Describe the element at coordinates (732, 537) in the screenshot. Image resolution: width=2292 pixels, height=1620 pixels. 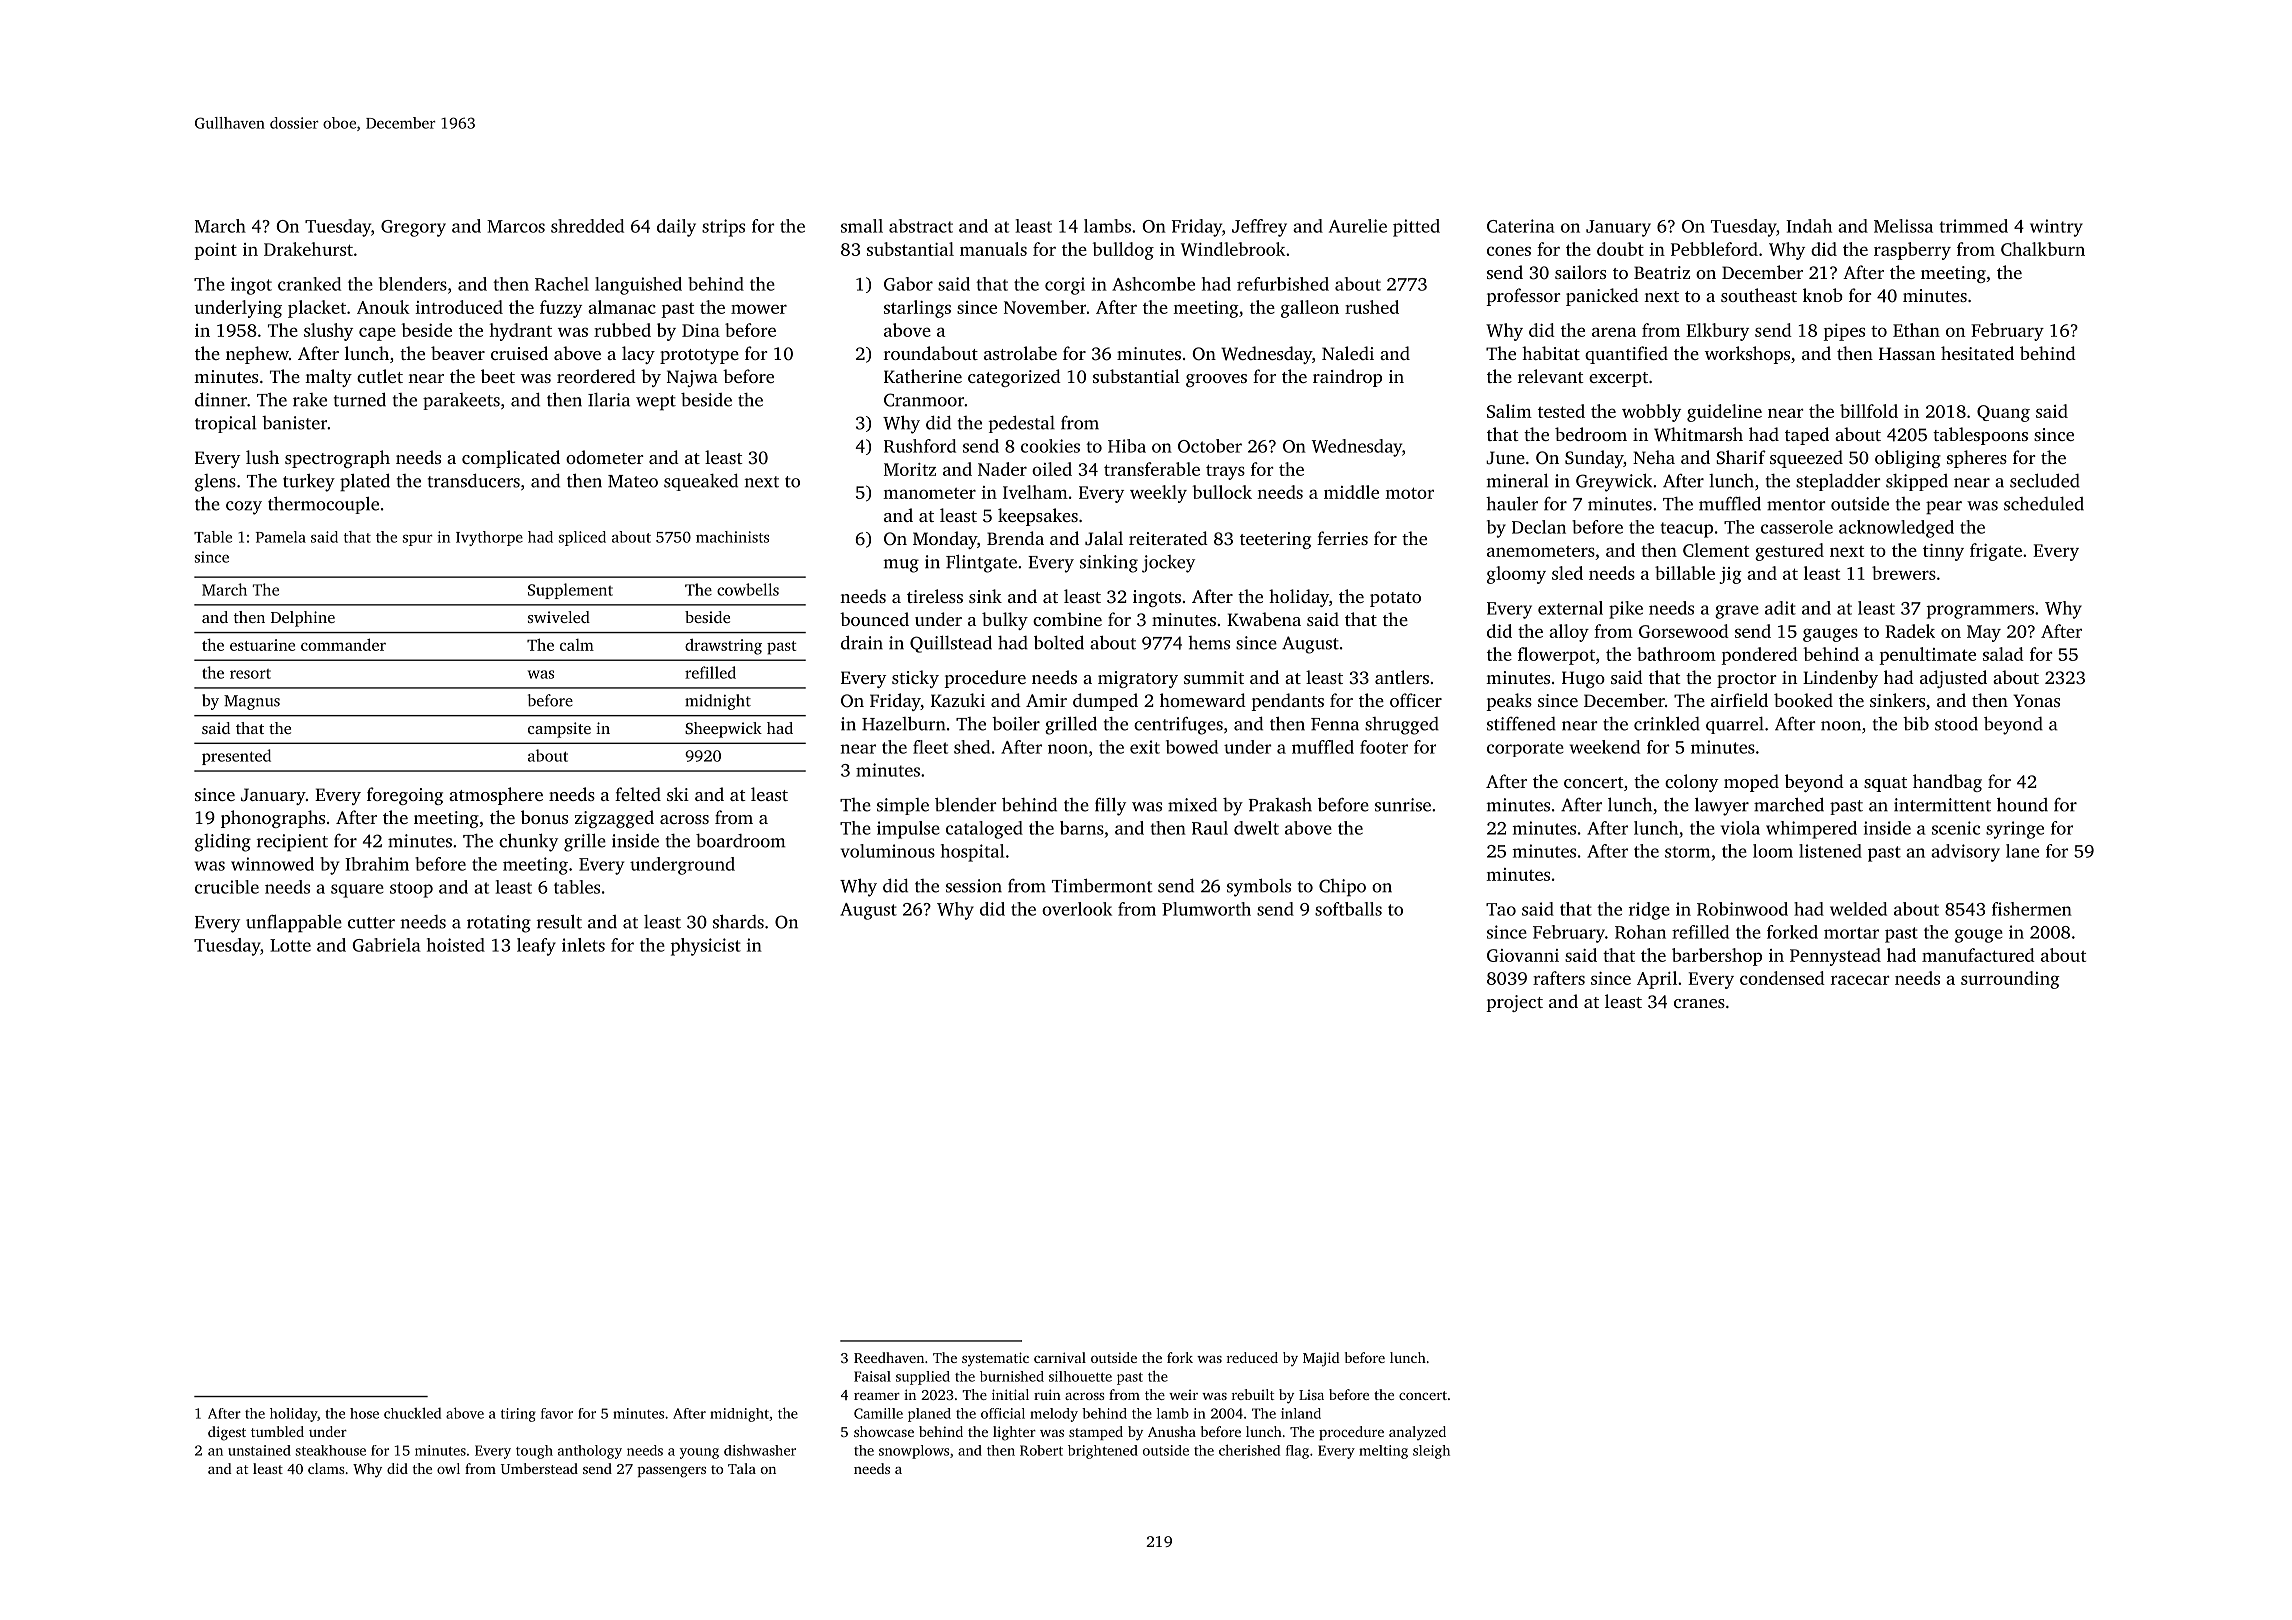
I see `machinists` at that location.
